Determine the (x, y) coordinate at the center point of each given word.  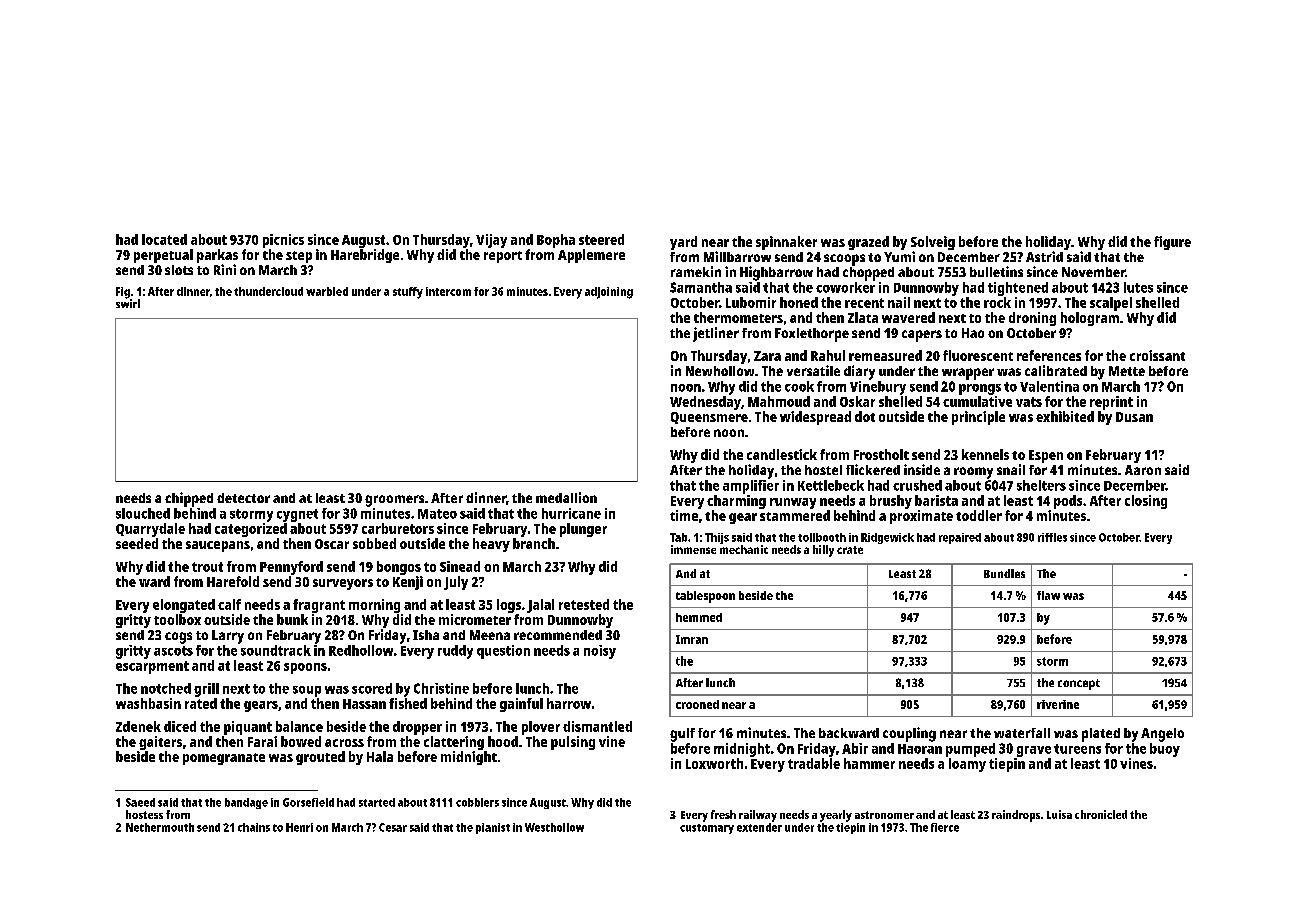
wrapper (968, 374)
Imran (692, 639)
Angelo (1162, 735)
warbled (327, 291)
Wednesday (705, 403)
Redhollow (361, 650)
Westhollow (554, 827)
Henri (299, 827)
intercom (448, 291)
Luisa (1059, 814)
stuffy (408, 293)
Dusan (1134, 417)
